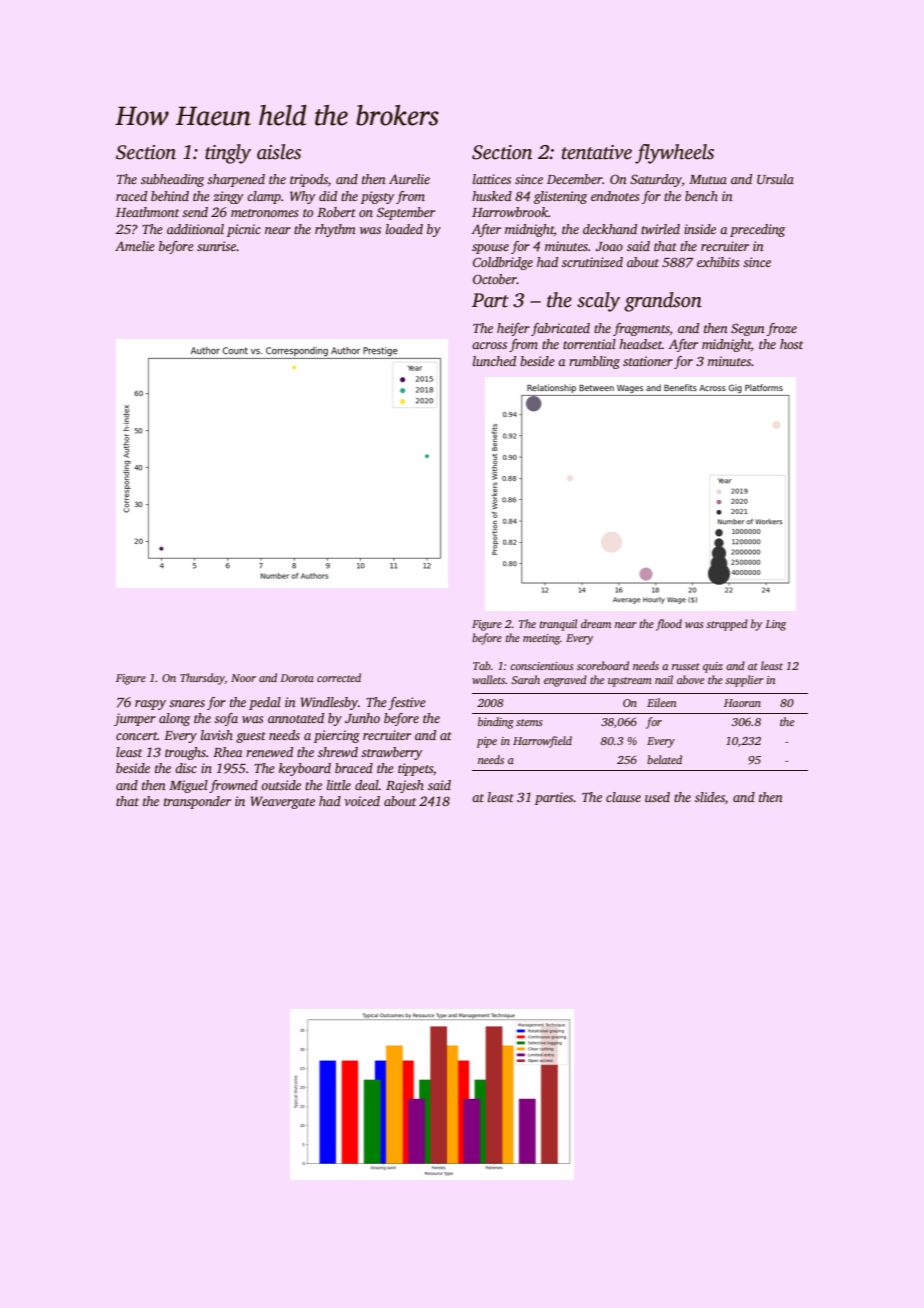 Image resolution: width=924 pixels, height=1308 pixels. I want to click on pedal, so click(265, 703).
